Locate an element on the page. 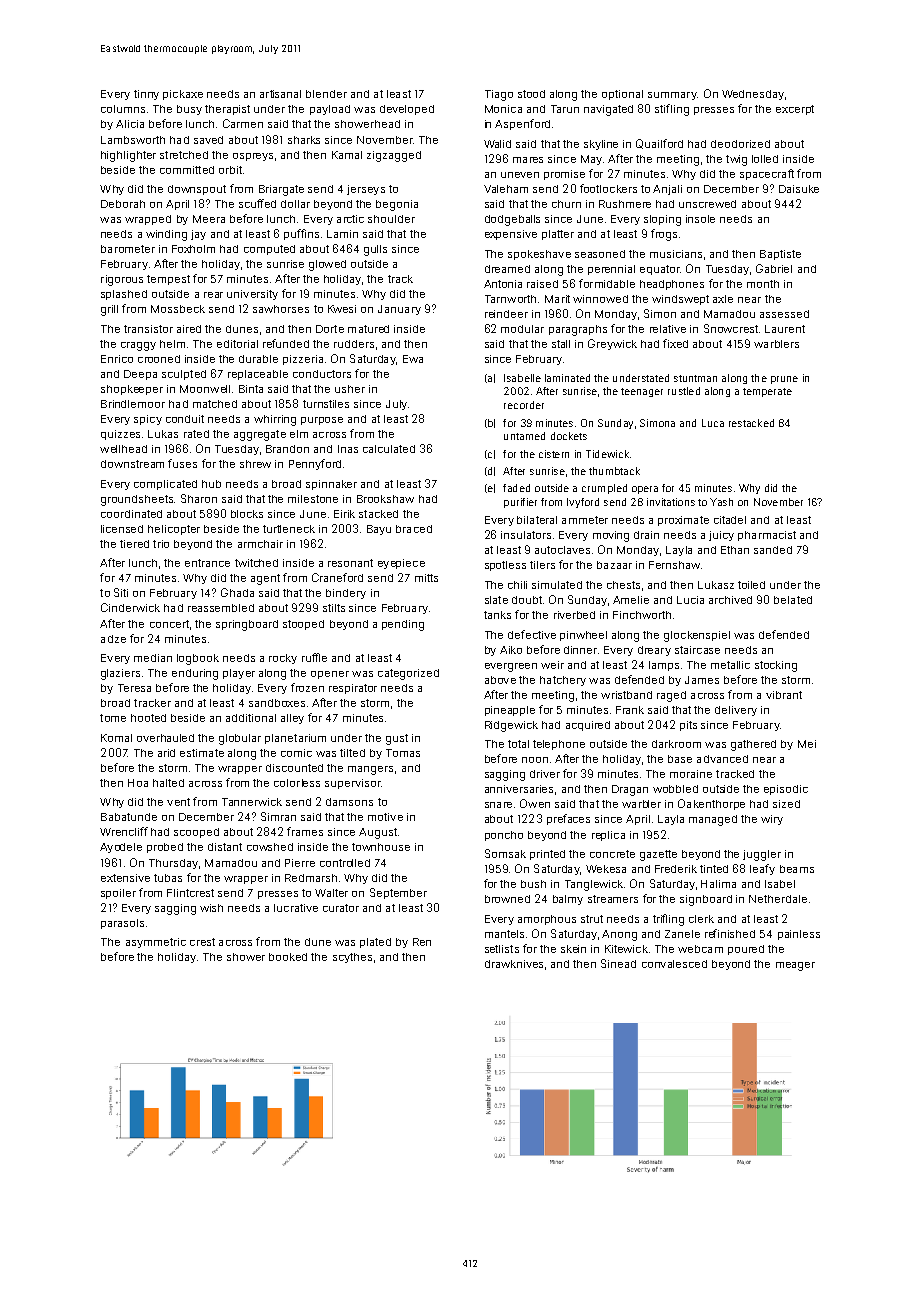 The height and width of the page is (1308, 924). eyepiece is located at coordinates (401, 564).
